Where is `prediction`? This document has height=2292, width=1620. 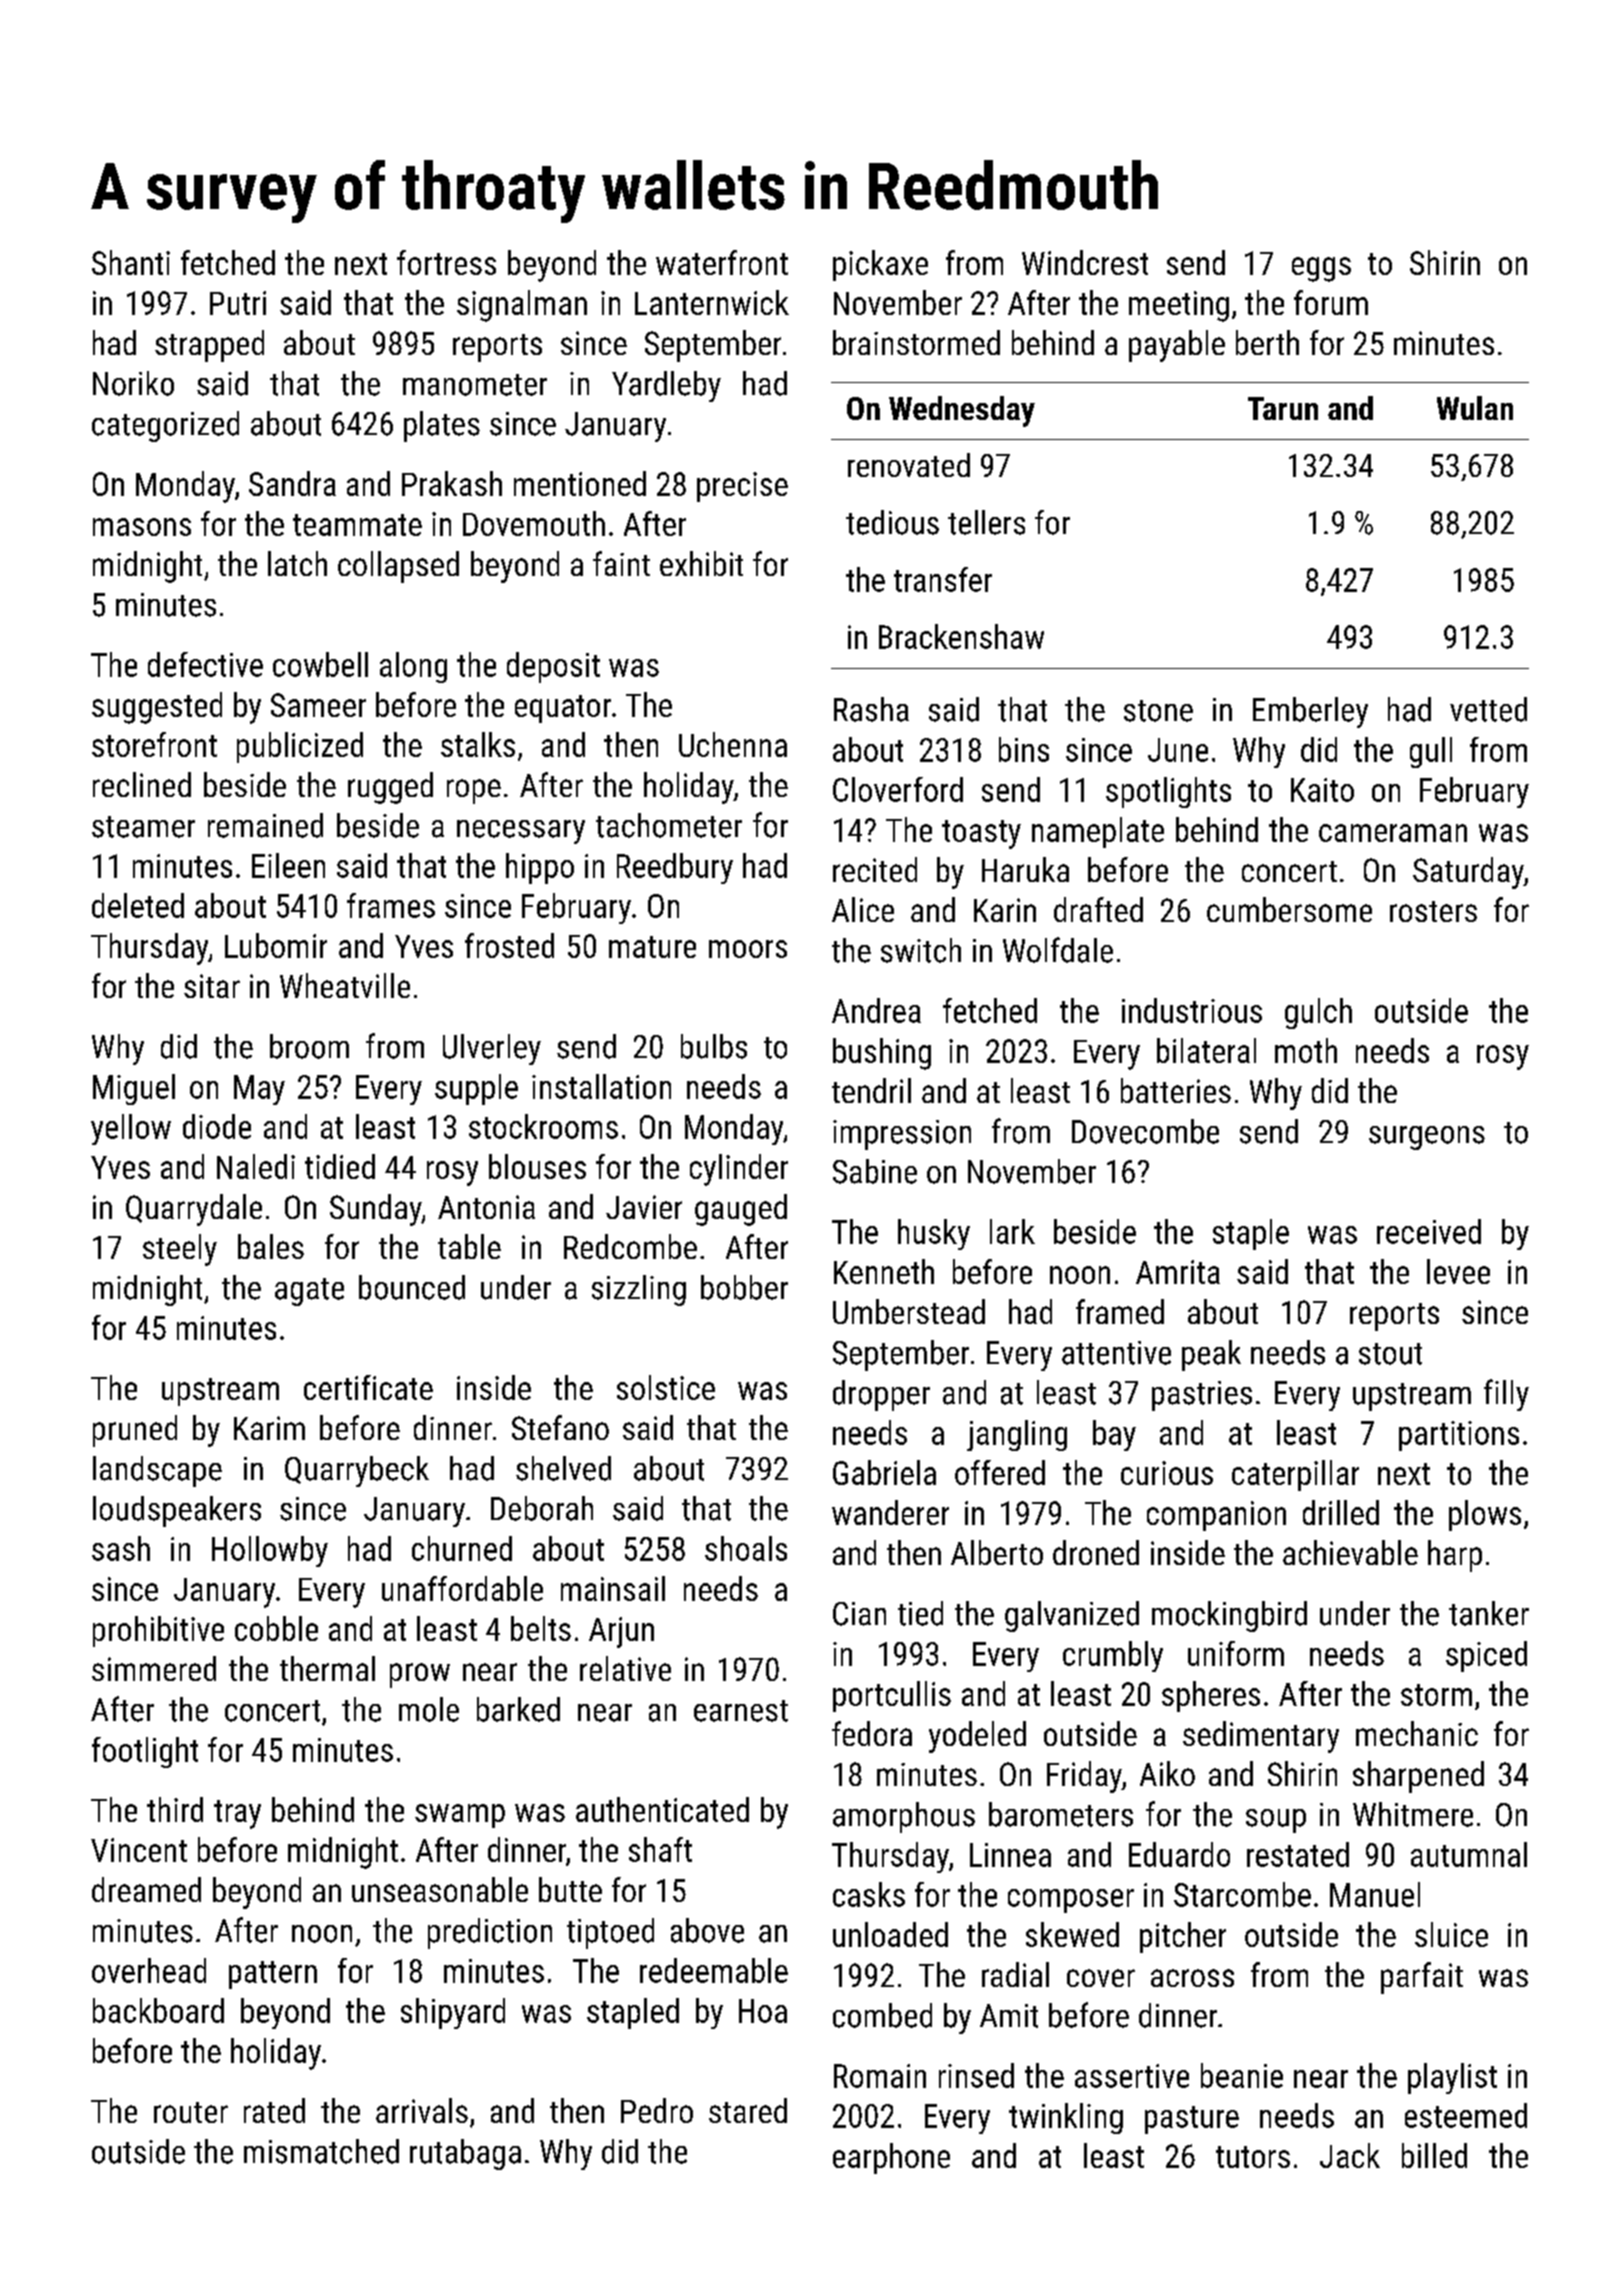
prediction is located at coordinates (490, 1933).
